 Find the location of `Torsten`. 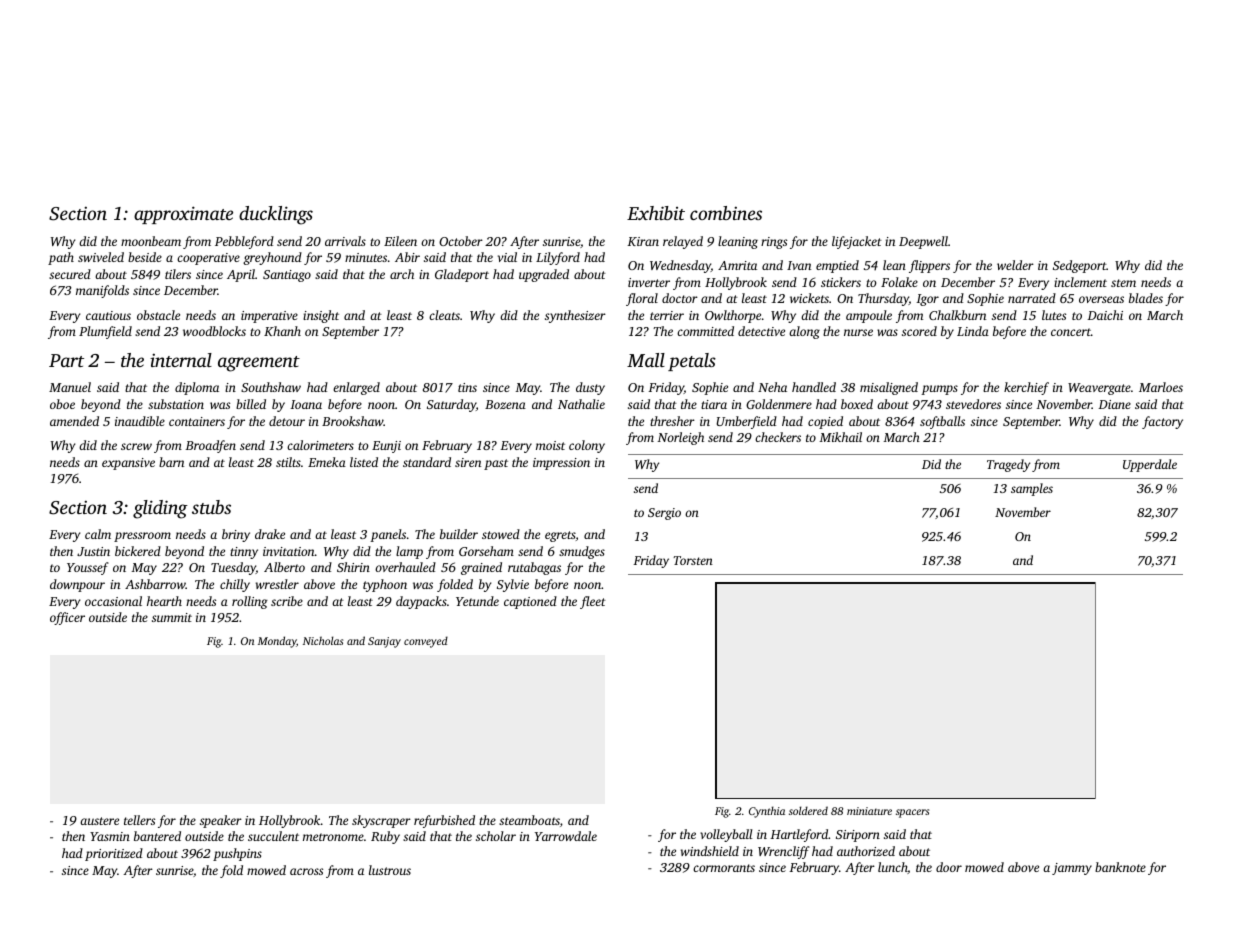

Torsten is located at coordinates (693, 560).
